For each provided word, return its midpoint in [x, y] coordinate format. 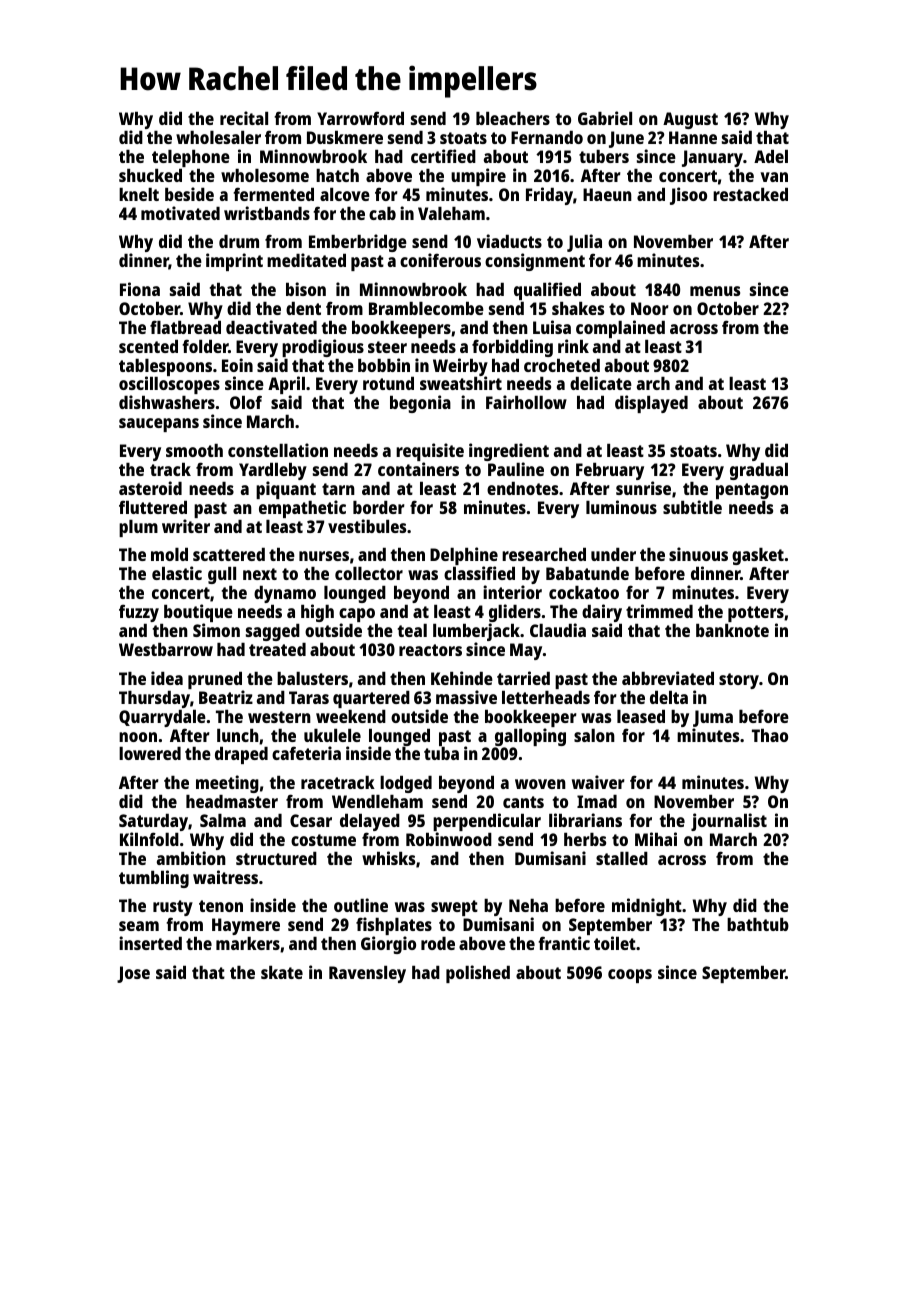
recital [244, 118]
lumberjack [476, 632]
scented [148, 346]
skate [282, 972]
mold [169, 554]
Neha [528, 905]
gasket [758, 557]
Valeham [451, 213]
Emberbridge [358, 243]
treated [277, 649]
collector [369, 573]
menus [715, 291]
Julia [584, 243]
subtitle [692, 507]
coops [630, 976]
